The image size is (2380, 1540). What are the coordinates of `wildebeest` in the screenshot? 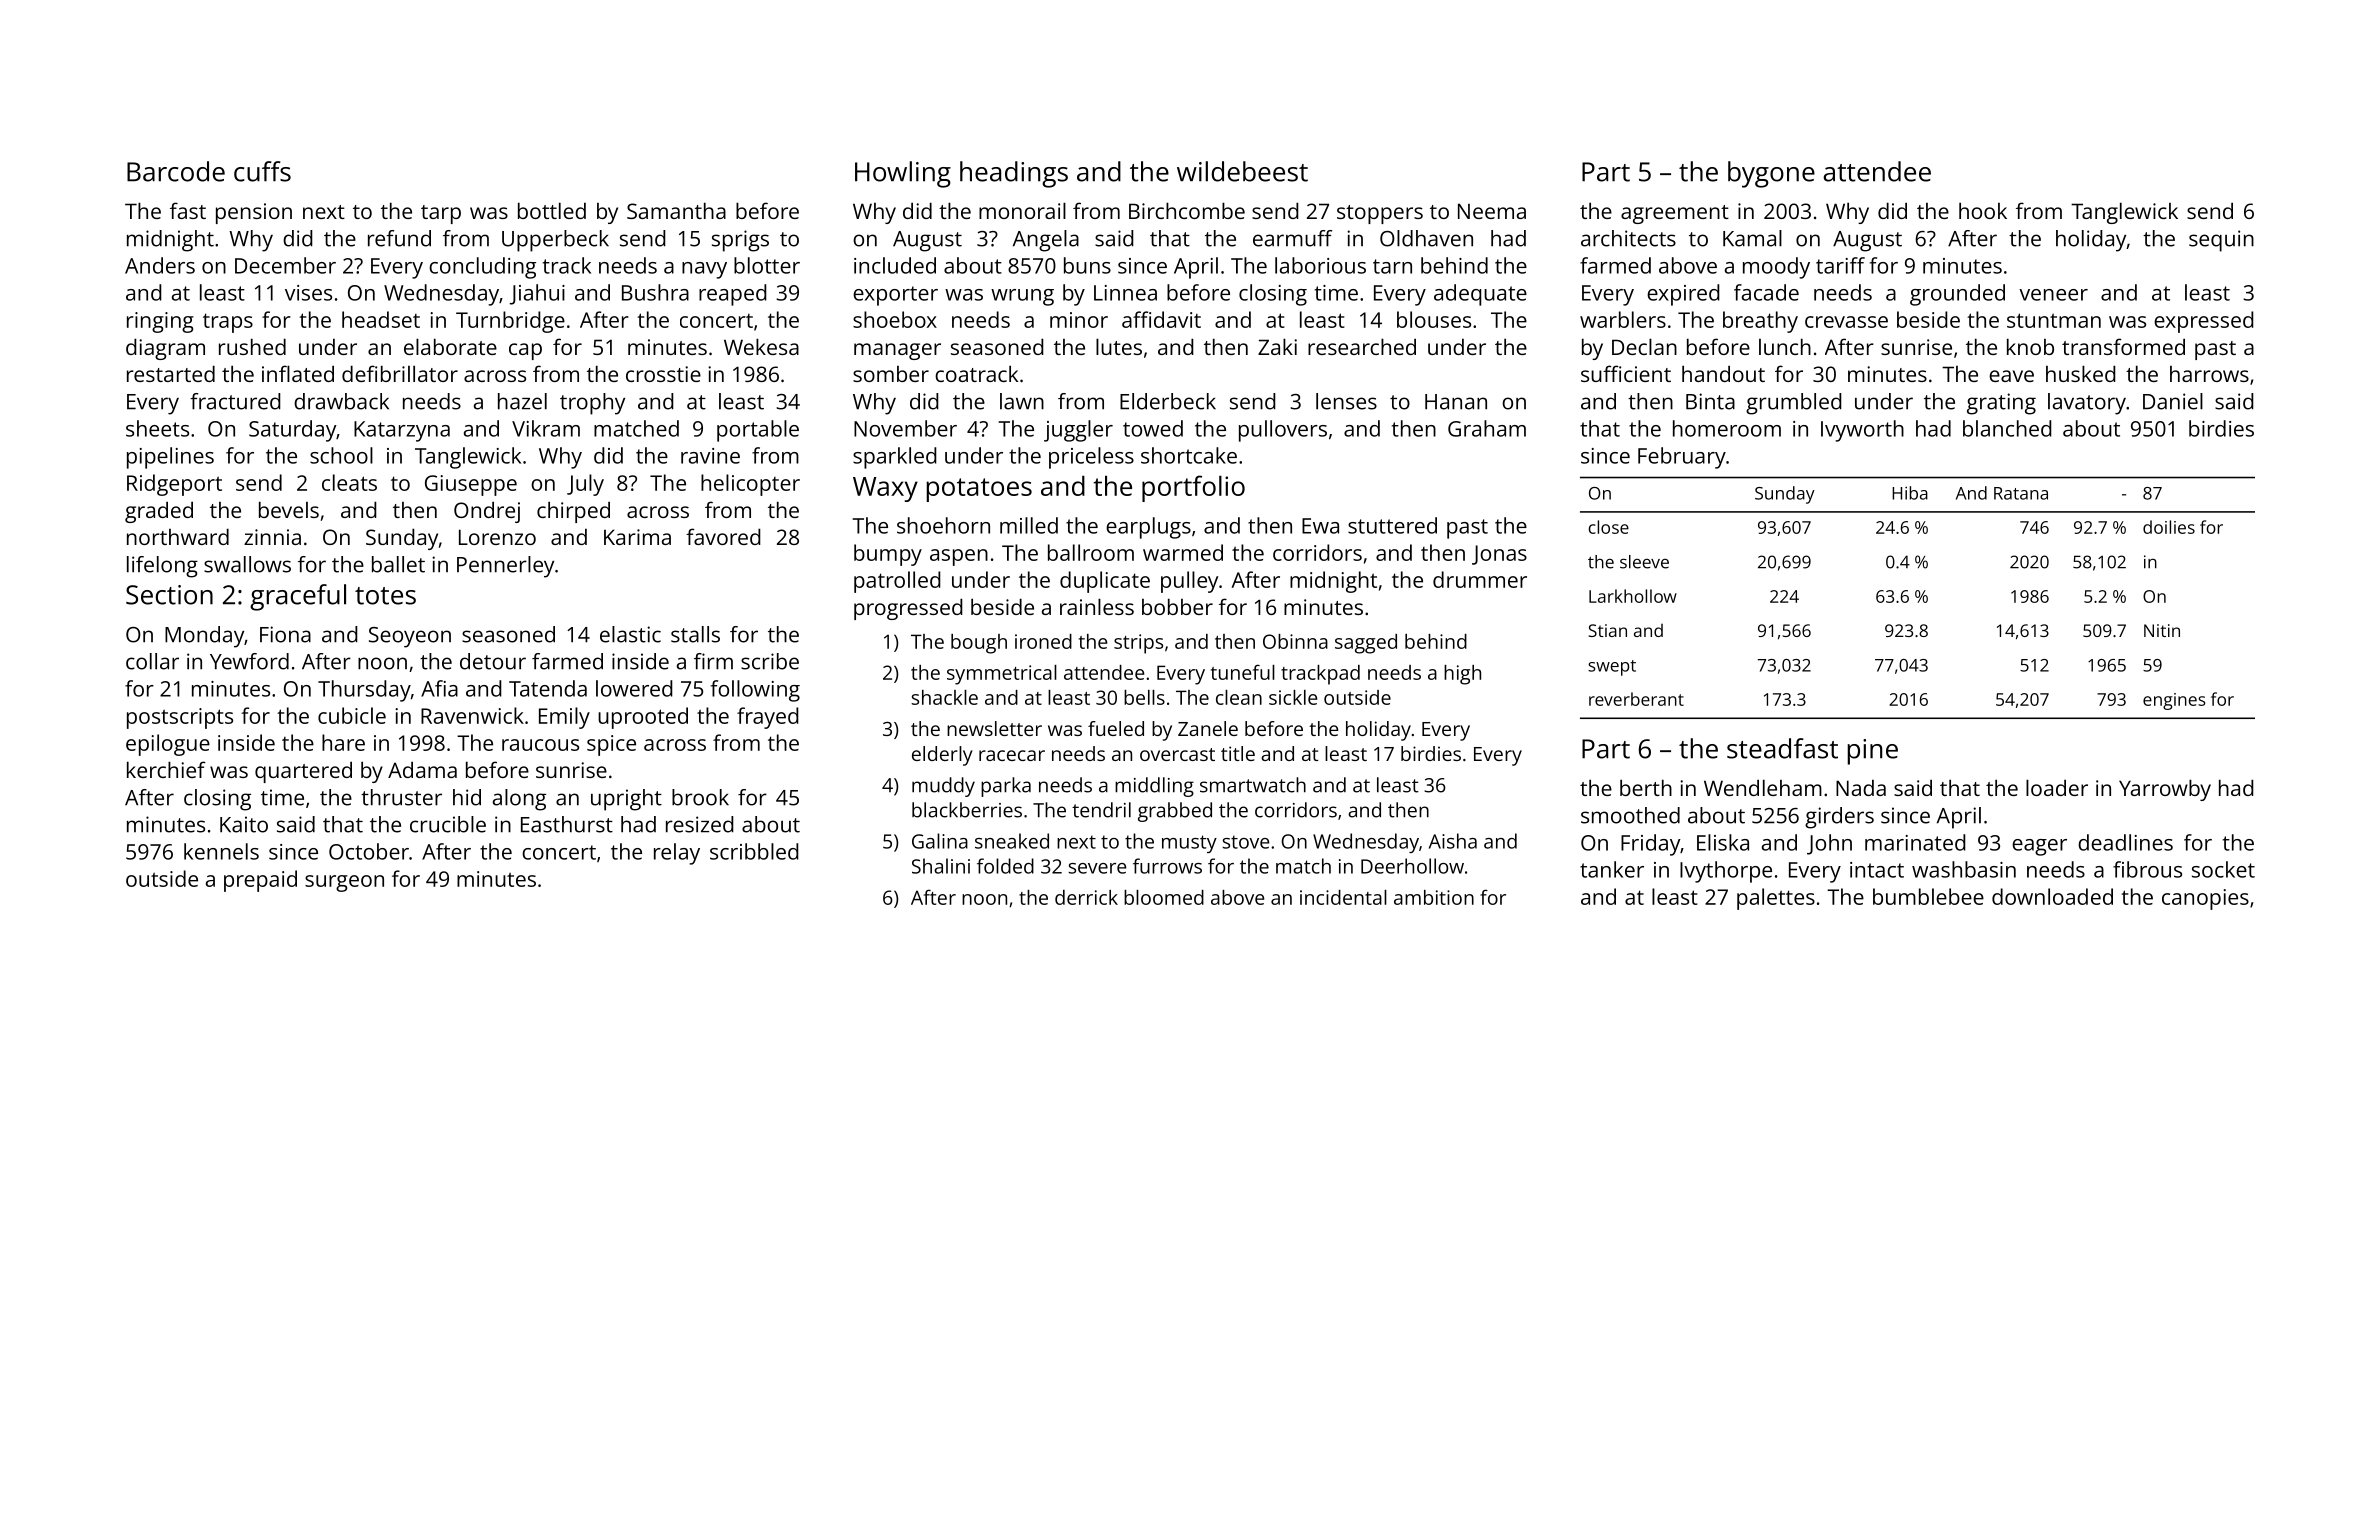 It's located at (1242, 171).
